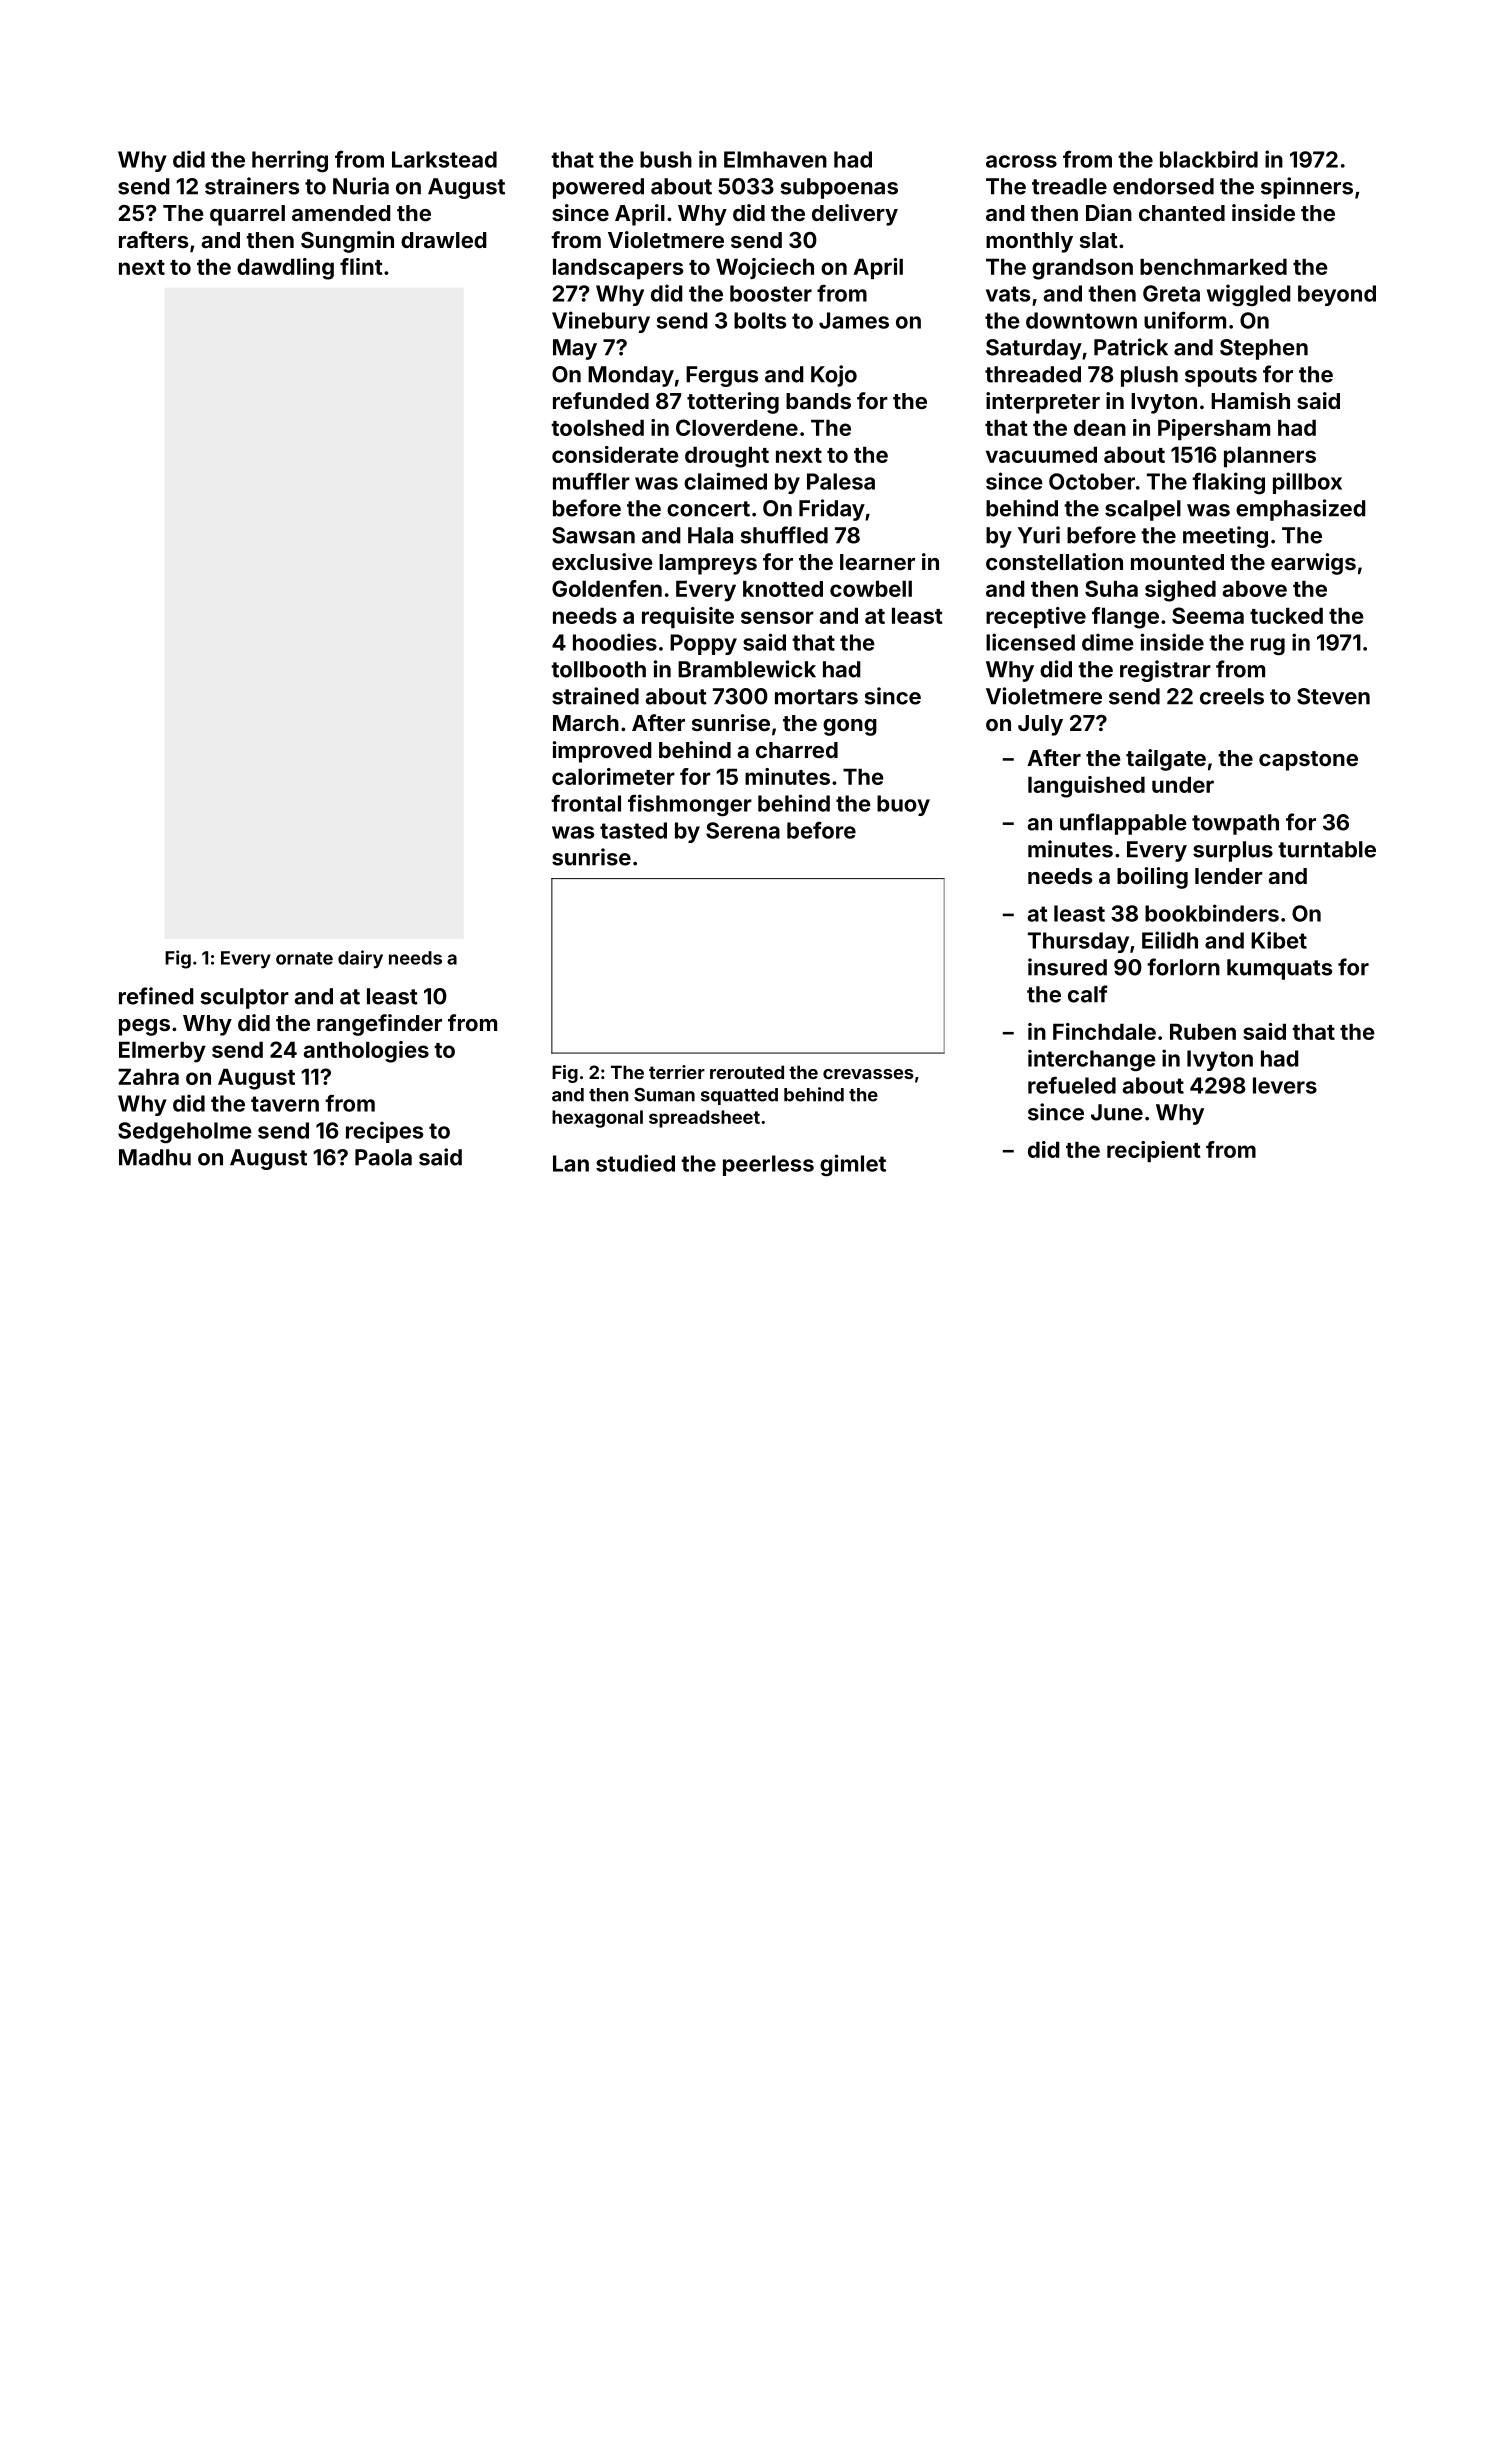  What do you see at coordinates (285, 269) in the screenshot?
I see `dawdling` at bounding box center [285, 269].
